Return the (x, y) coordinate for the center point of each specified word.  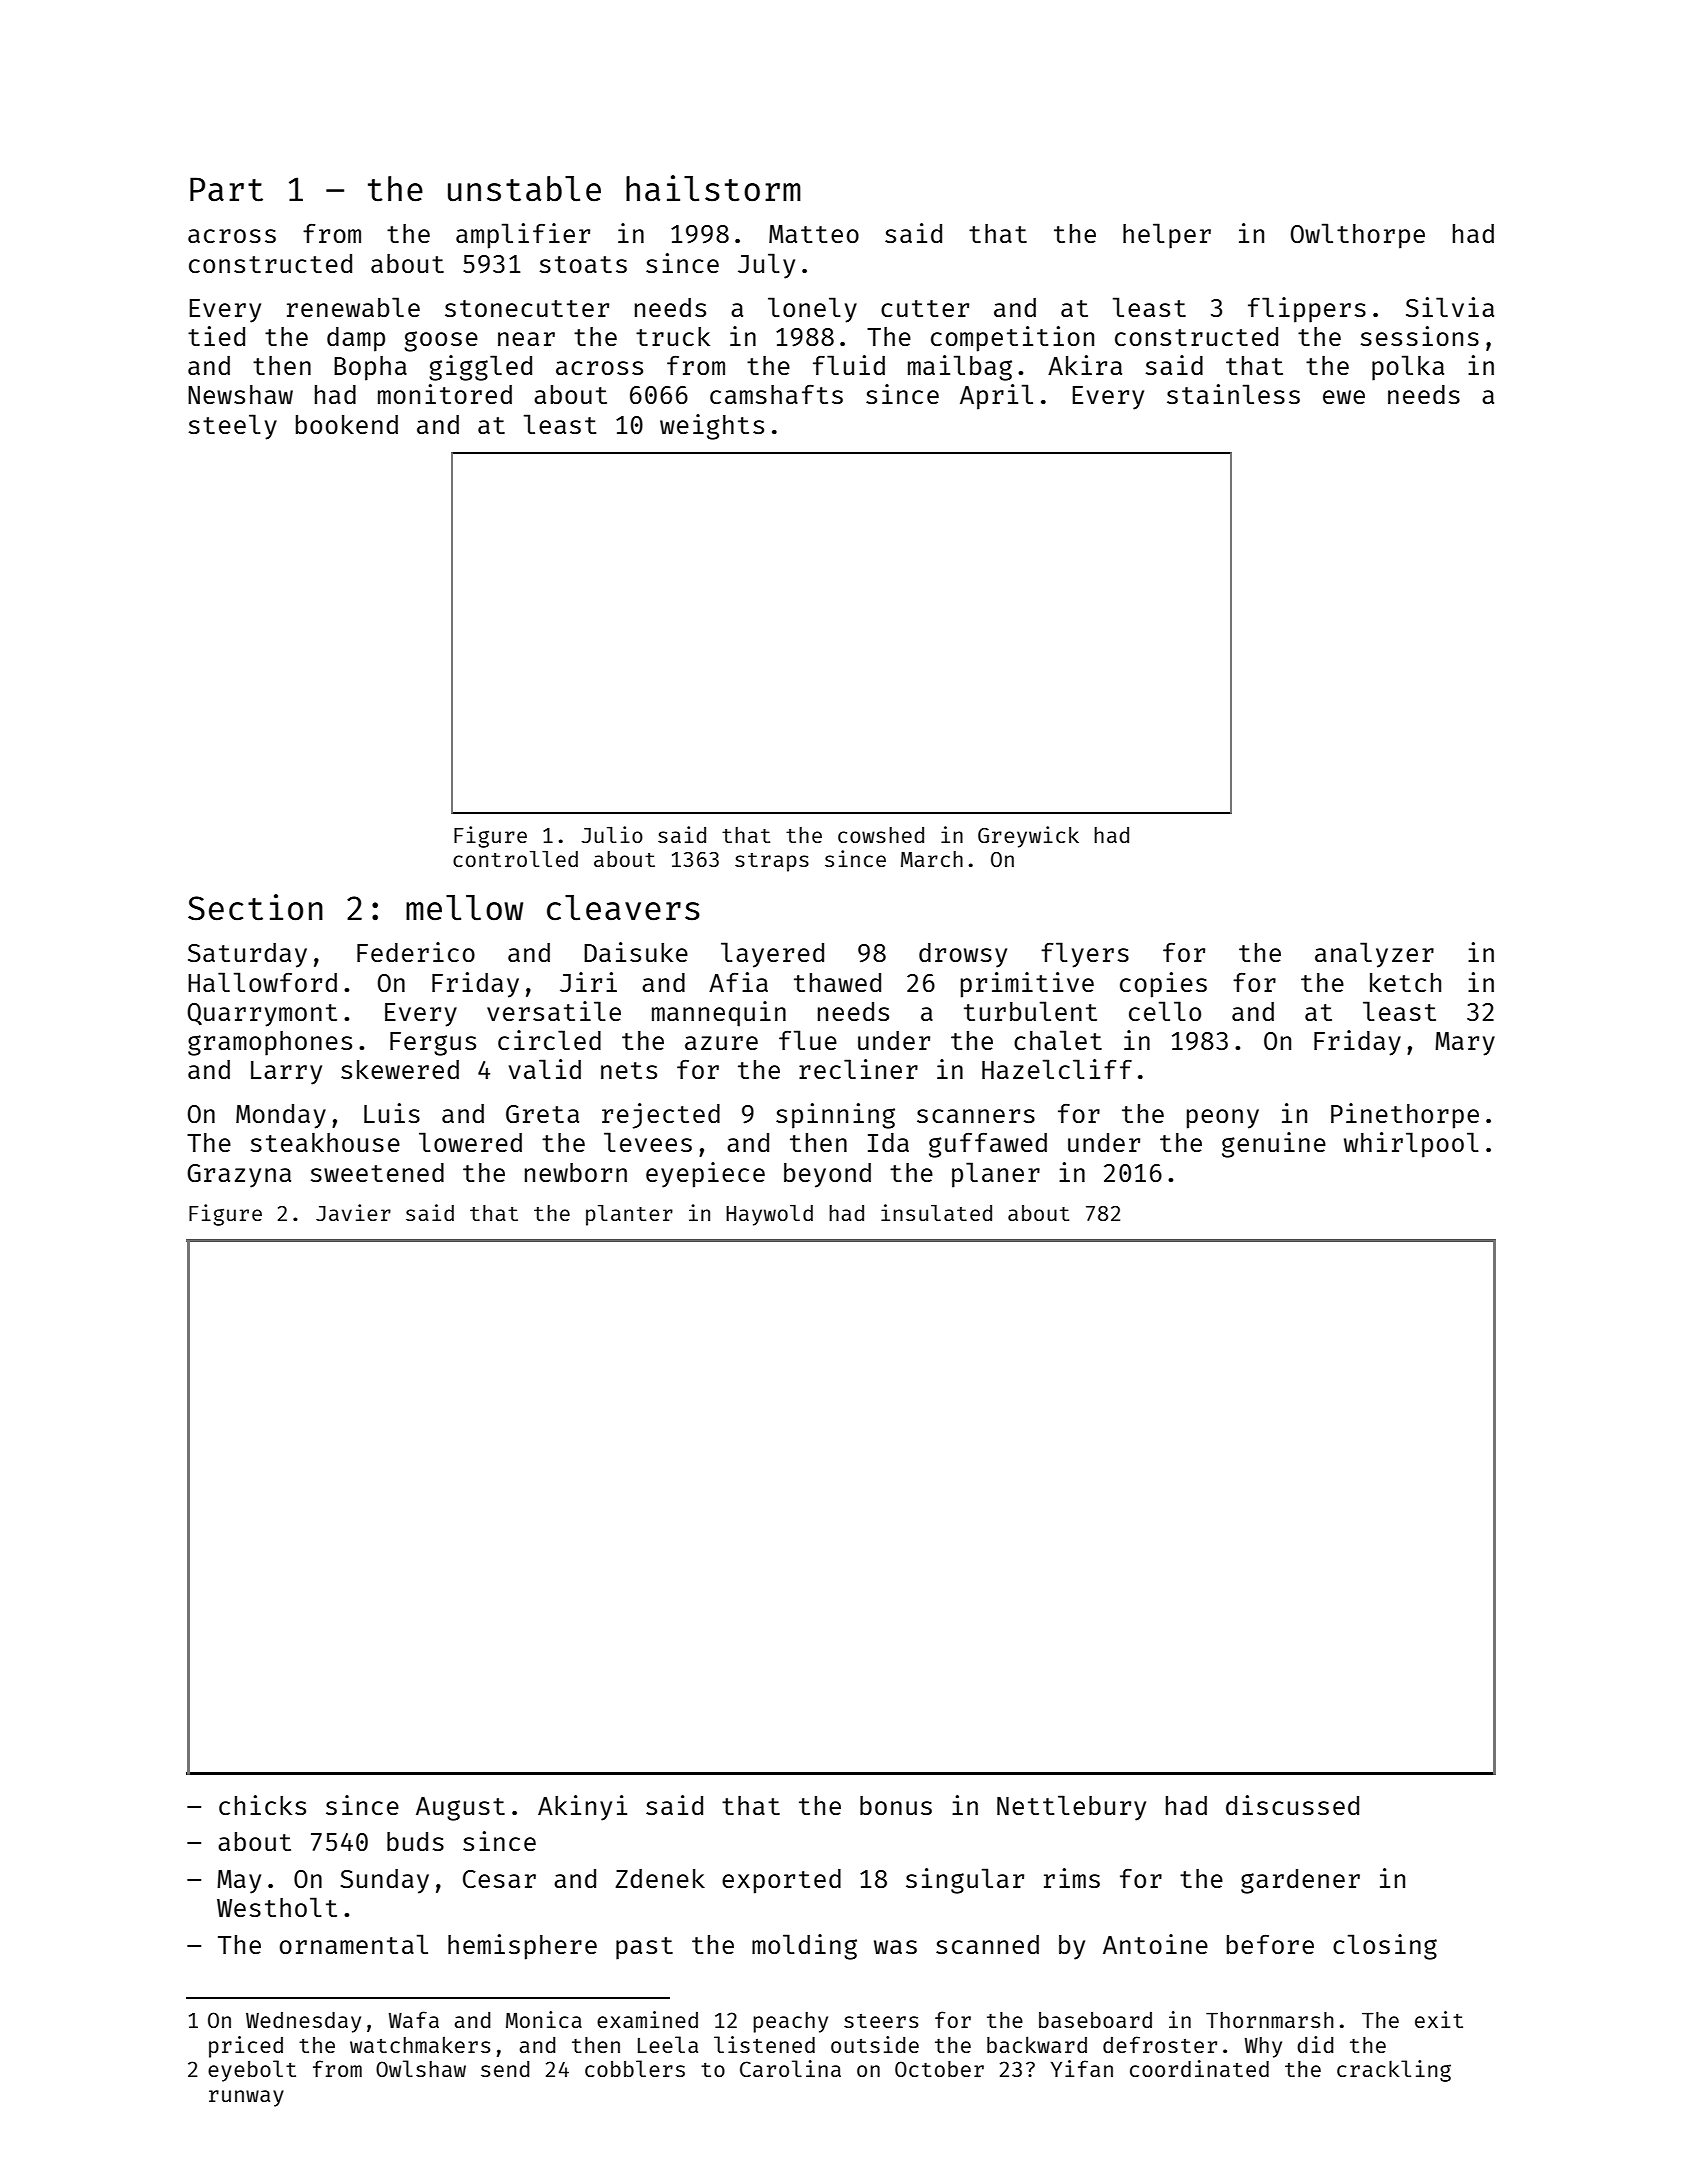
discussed (1292, 1805)
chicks (262, 1805)
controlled (515, 859)
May (239, 1882)
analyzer (1374, 955)
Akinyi (582, 1808)
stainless (1233, 394)
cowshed (881, 835)
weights (712, 427)
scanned (987, 1944)
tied (216, 336)
